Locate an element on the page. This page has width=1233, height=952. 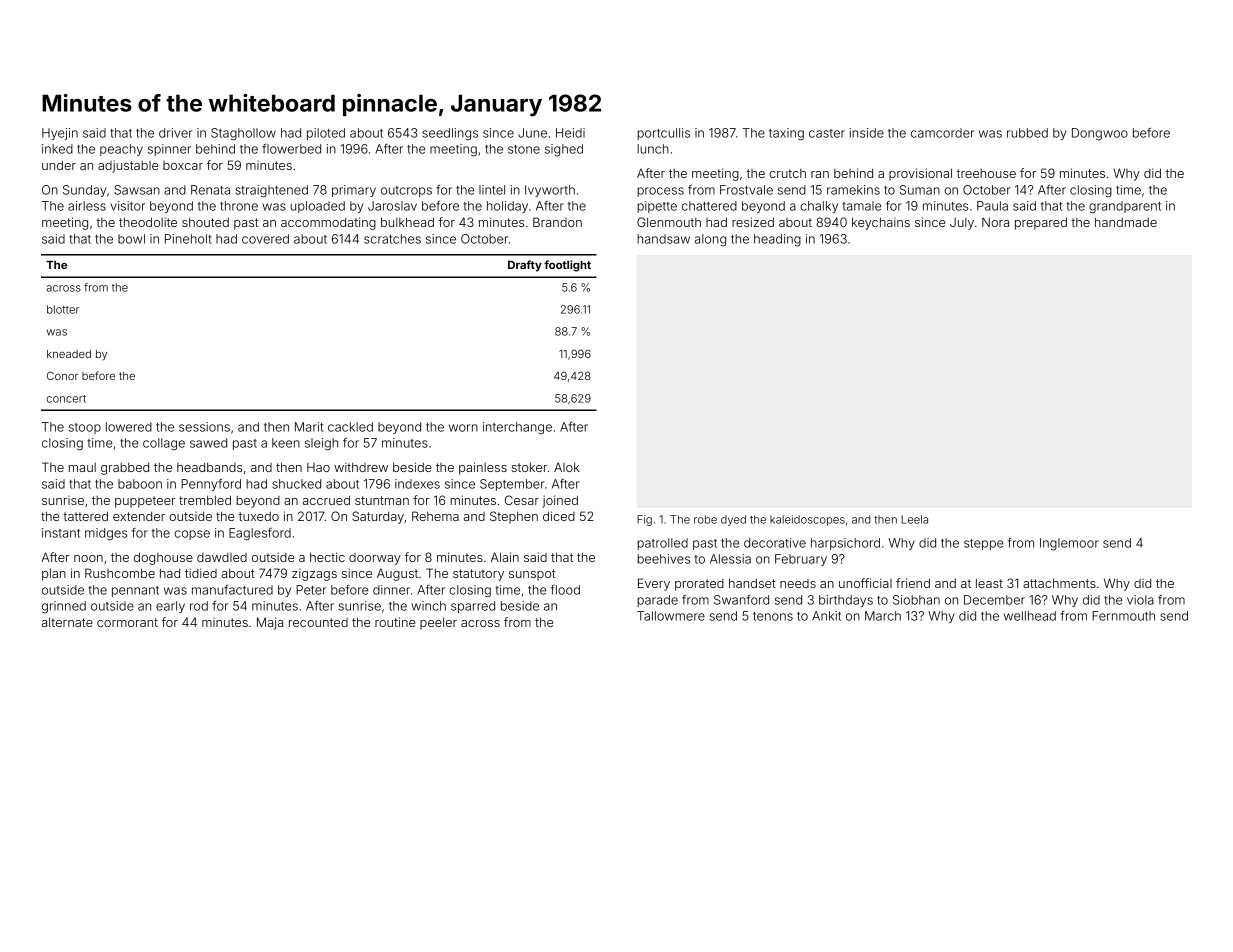
Inglemoor is located at coordinates (1069, 544).
